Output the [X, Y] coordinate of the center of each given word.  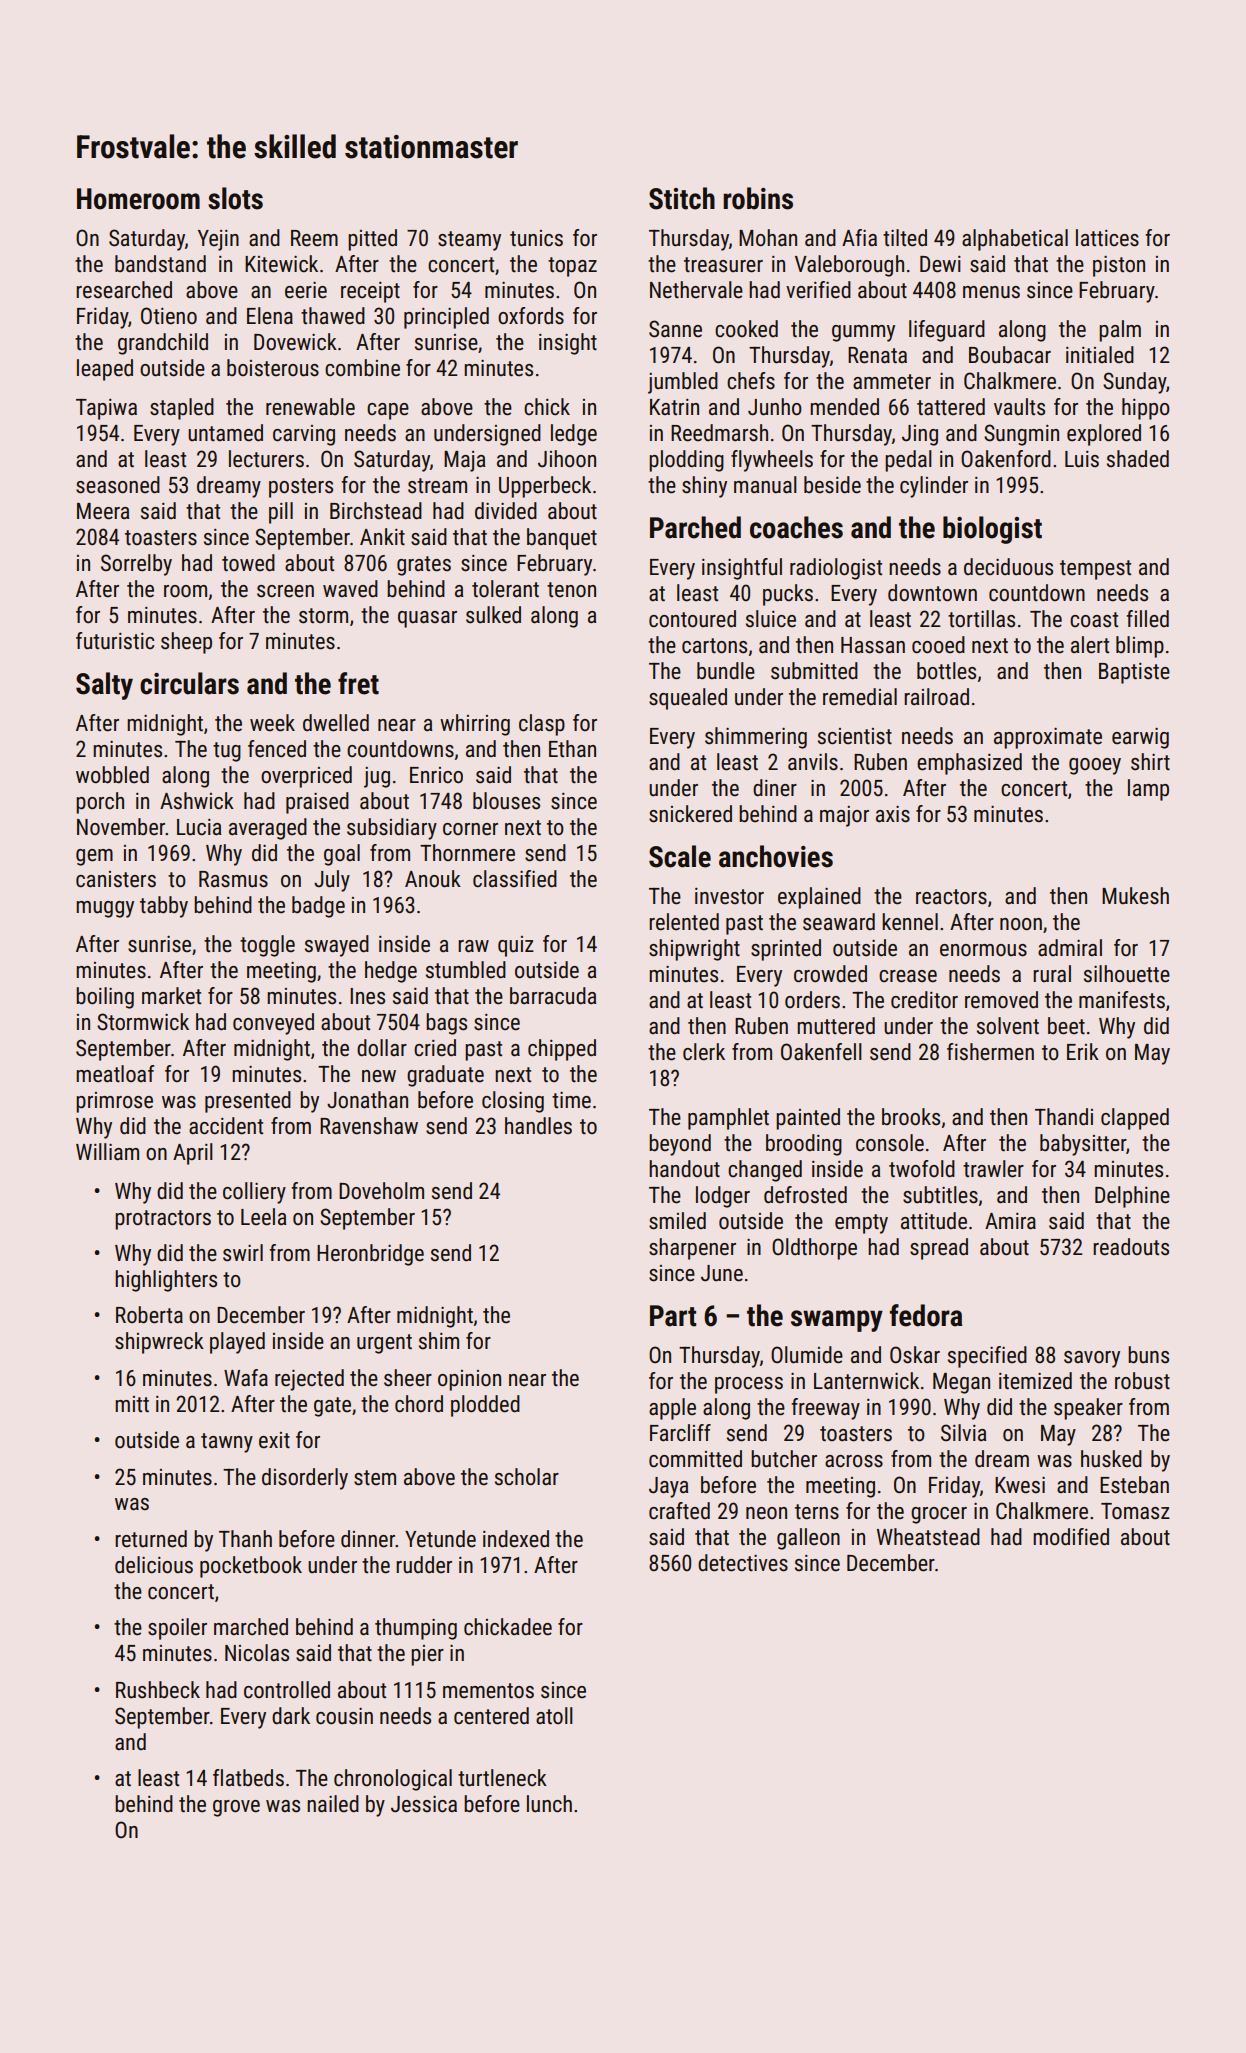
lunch [549, 1804]
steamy [469, 241]
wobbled [112, 775]
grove [236, 1808]
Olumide [807, 1355]
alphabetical [1015, 240]
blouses [506, 801]
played [237, 1343]
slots [235, 198]
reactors [951, 897]
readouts [1131, 1247]
